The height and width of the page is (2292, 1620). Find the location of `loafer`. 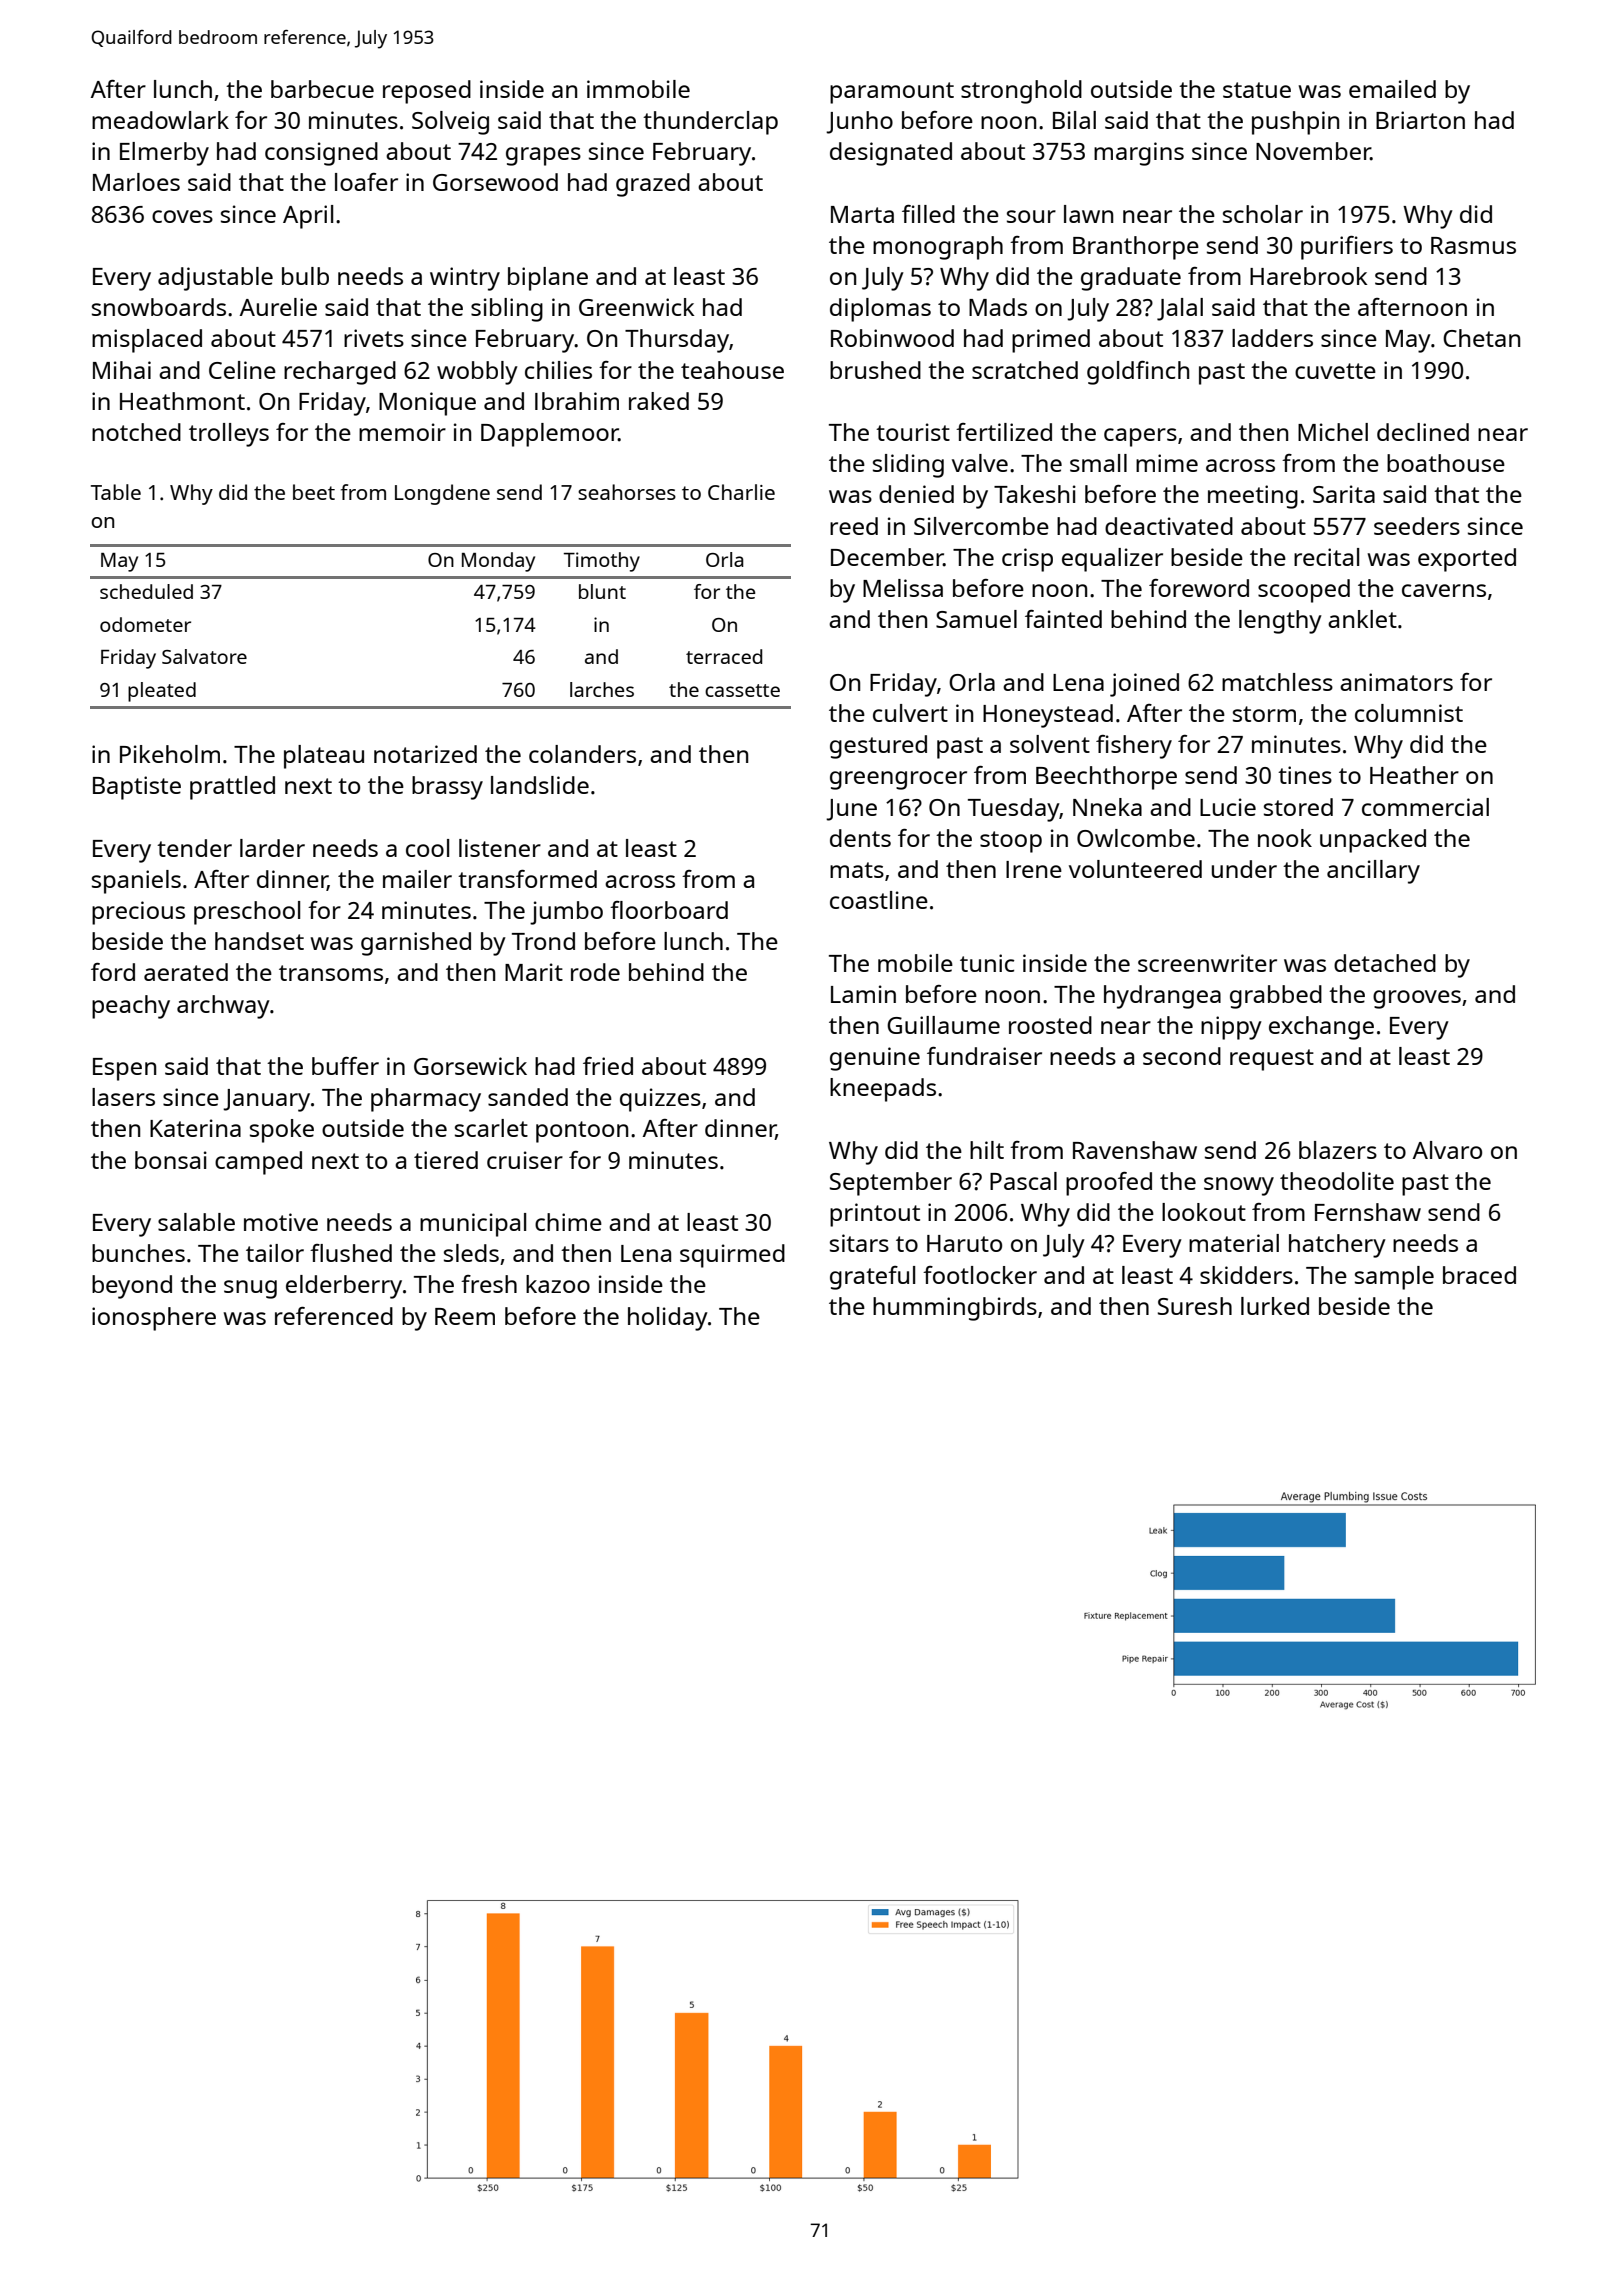

loafer is located at coordinates (366, 182).
